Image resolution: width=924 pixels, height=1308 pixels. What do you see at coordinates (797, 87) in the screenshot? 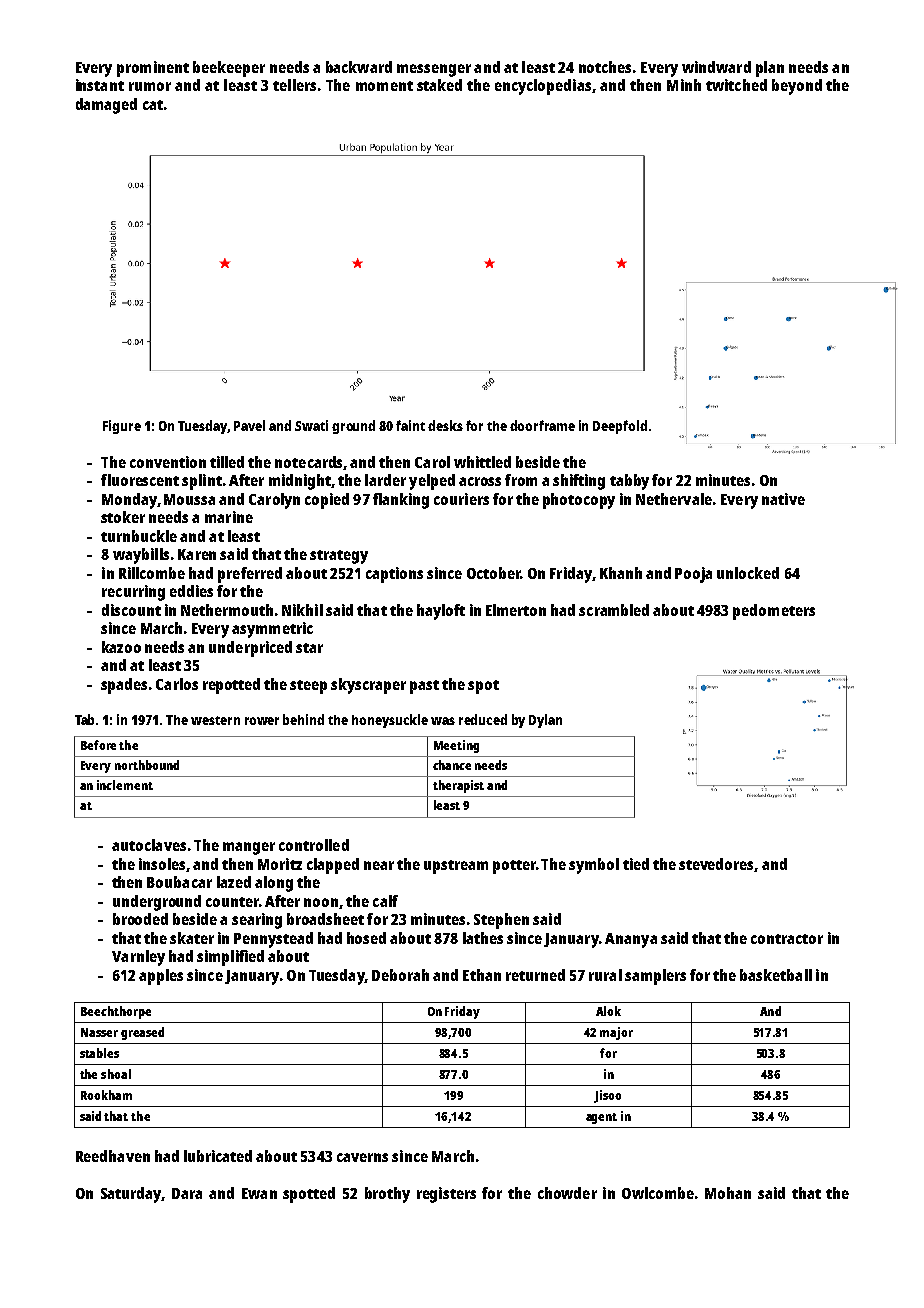
I see `beyond` at bounding box center [797, 87].
